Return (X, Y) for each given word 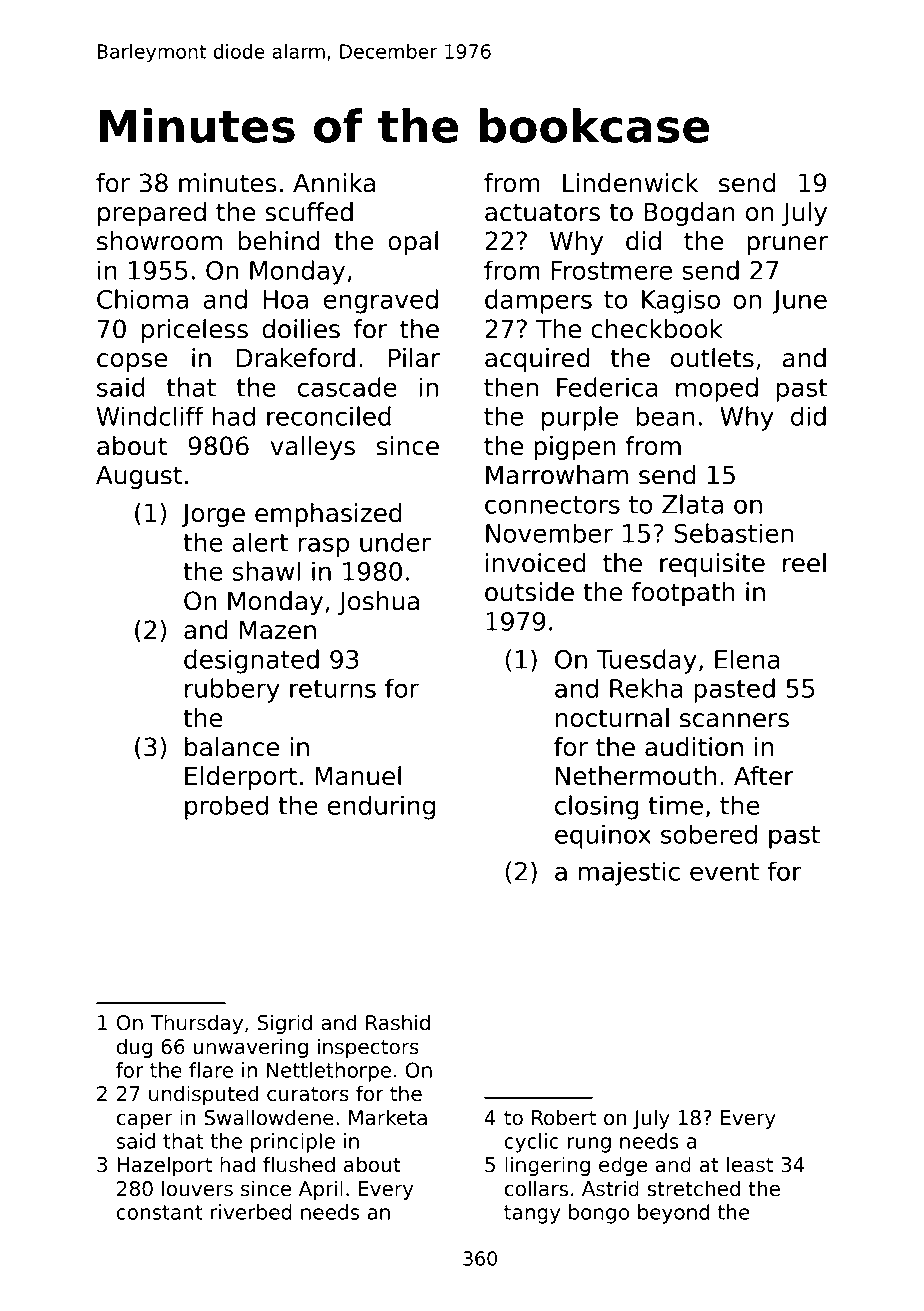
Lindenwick (630, 183)
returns (333, 689)
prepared (152, 214)
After (764, 776)
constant (160, 1212)
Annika (334, 183)
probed (226, 807)
